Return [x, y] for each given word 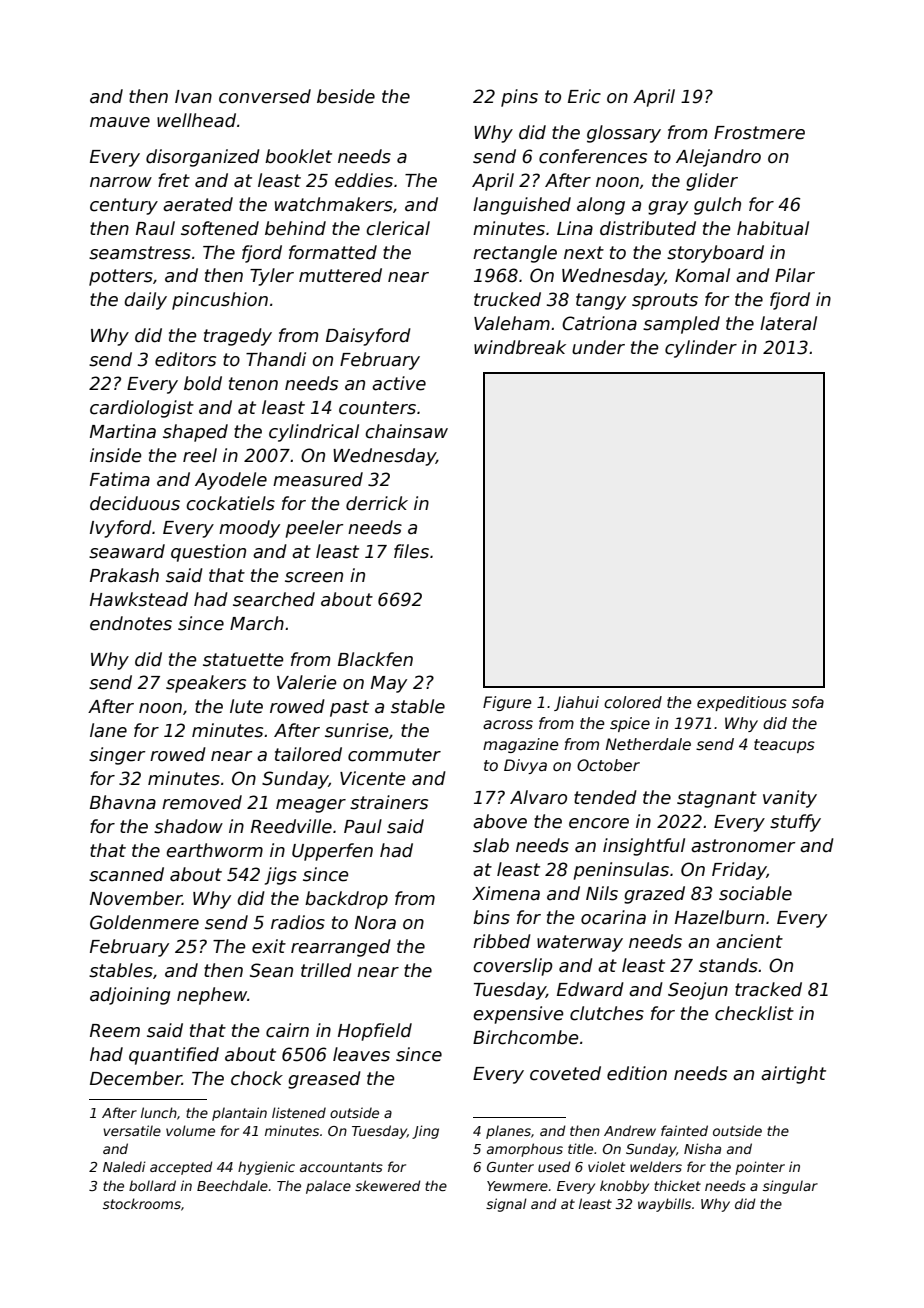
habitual [773, 228]
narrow [121, 182]
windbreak [520, 347]
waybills [664, 1205]
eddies [364, 180]
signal [506, 1205]
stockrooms [142, 1203]
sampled [681, 325]
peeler [315, 529]
